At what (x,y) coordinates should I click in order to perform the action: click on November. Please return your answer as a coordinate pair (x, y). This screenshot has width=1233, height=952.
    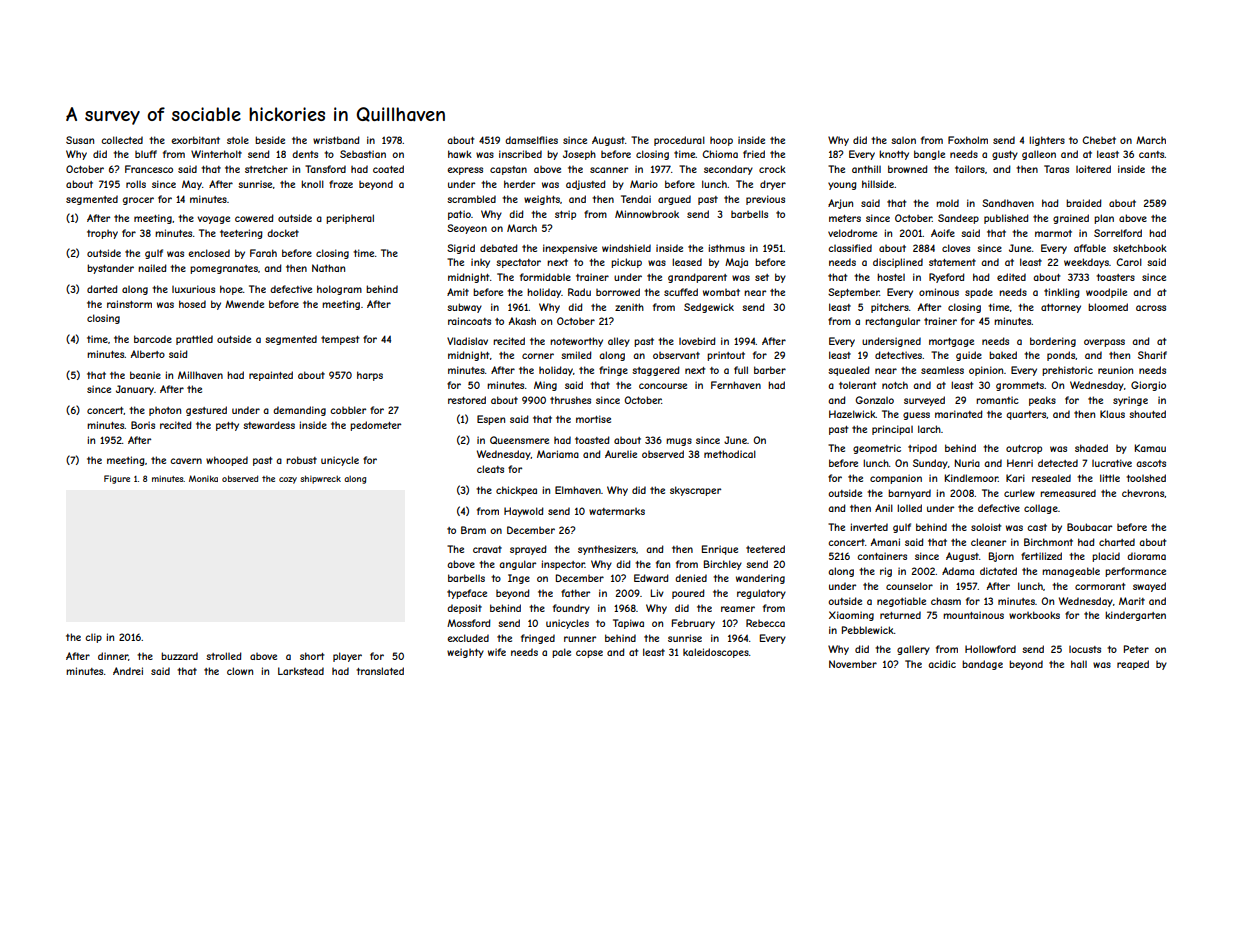
    Looking at the image, I should click on (853, 664).
